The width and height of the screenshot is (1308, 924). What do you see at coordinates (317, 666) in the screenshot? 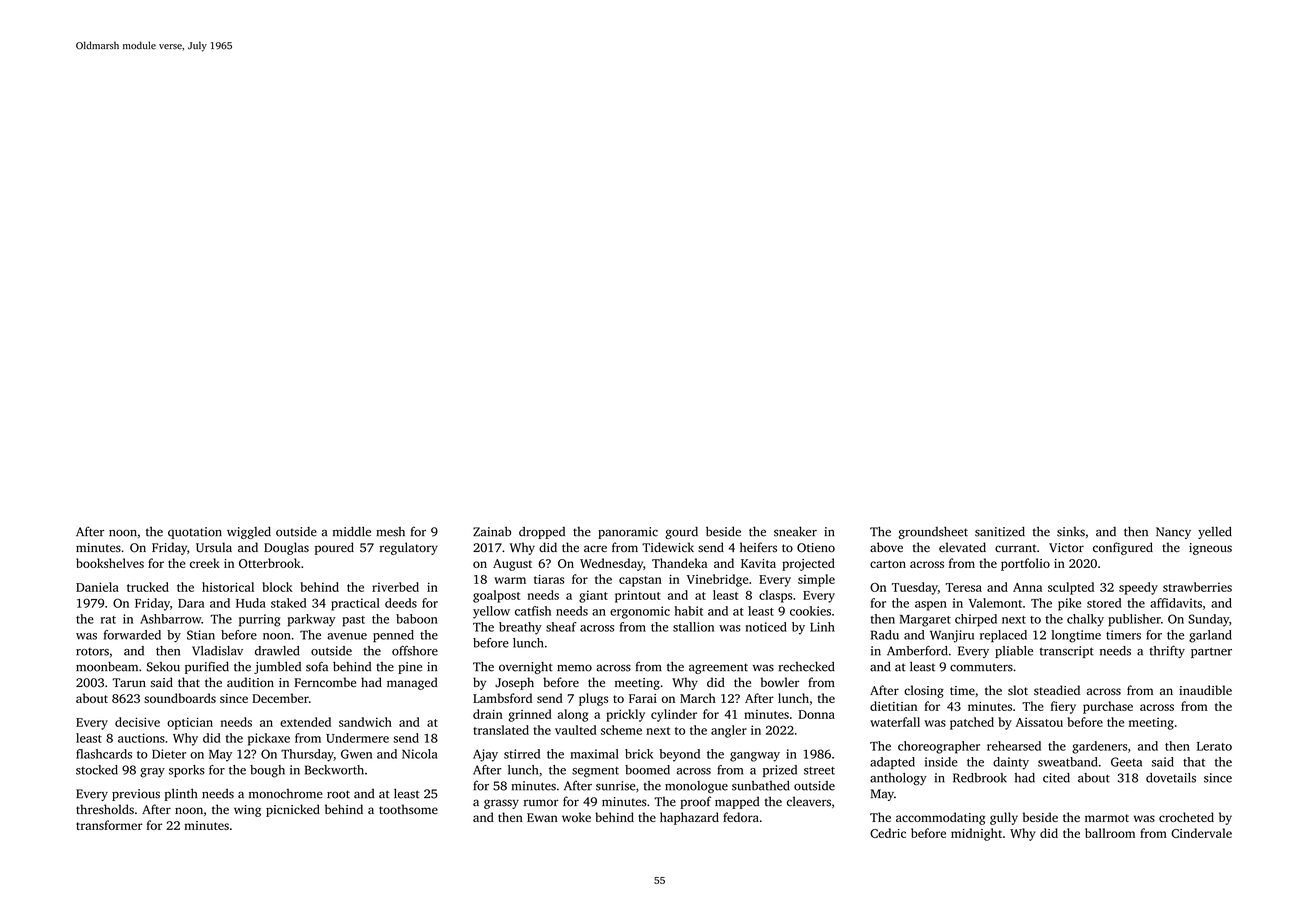
I see `sofa` at bounding box center [317, 666].
